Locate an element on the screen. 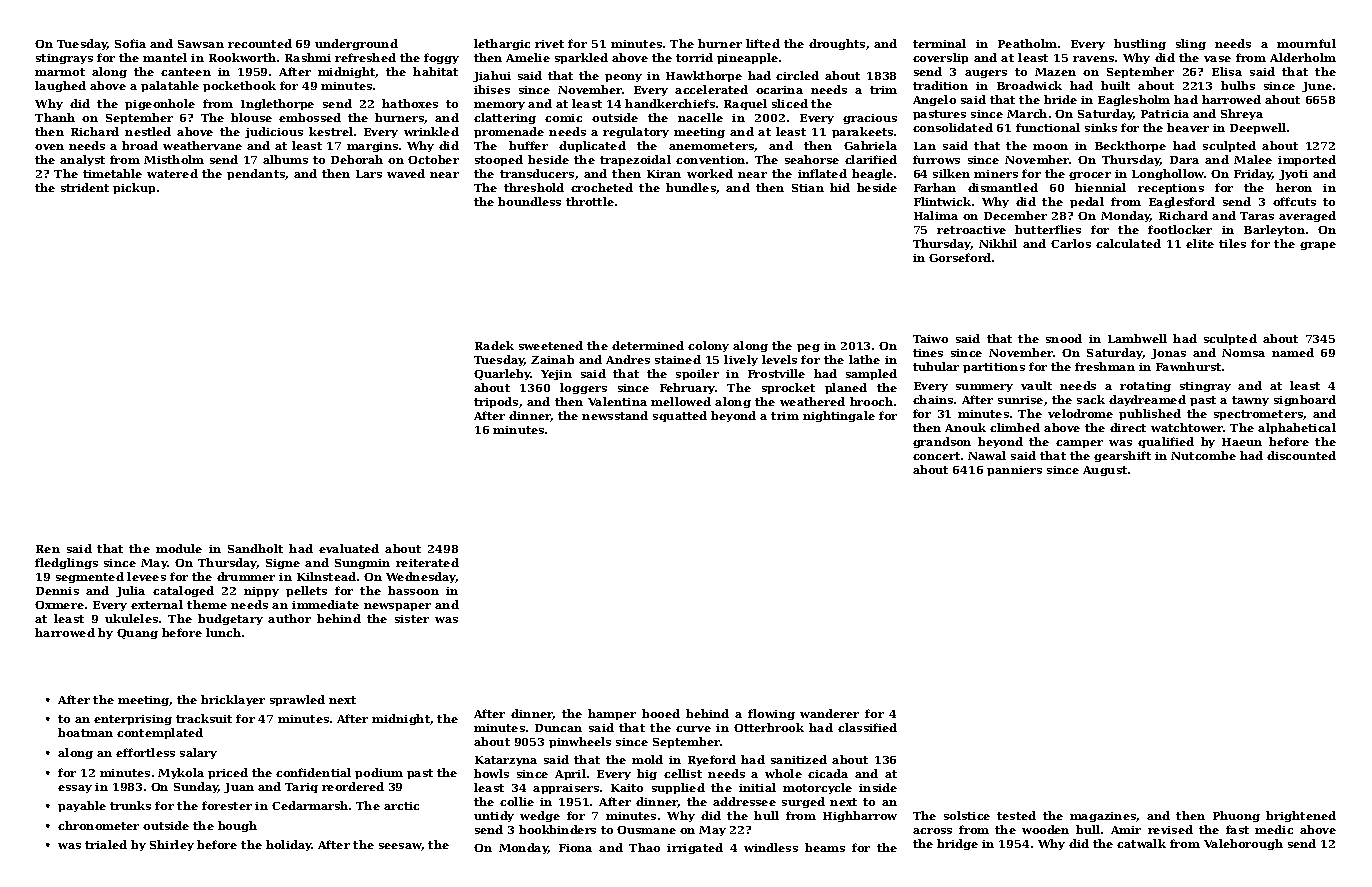 The height and width of the screenshot is (887, 1372). module is located at coordinates (179, 548).
